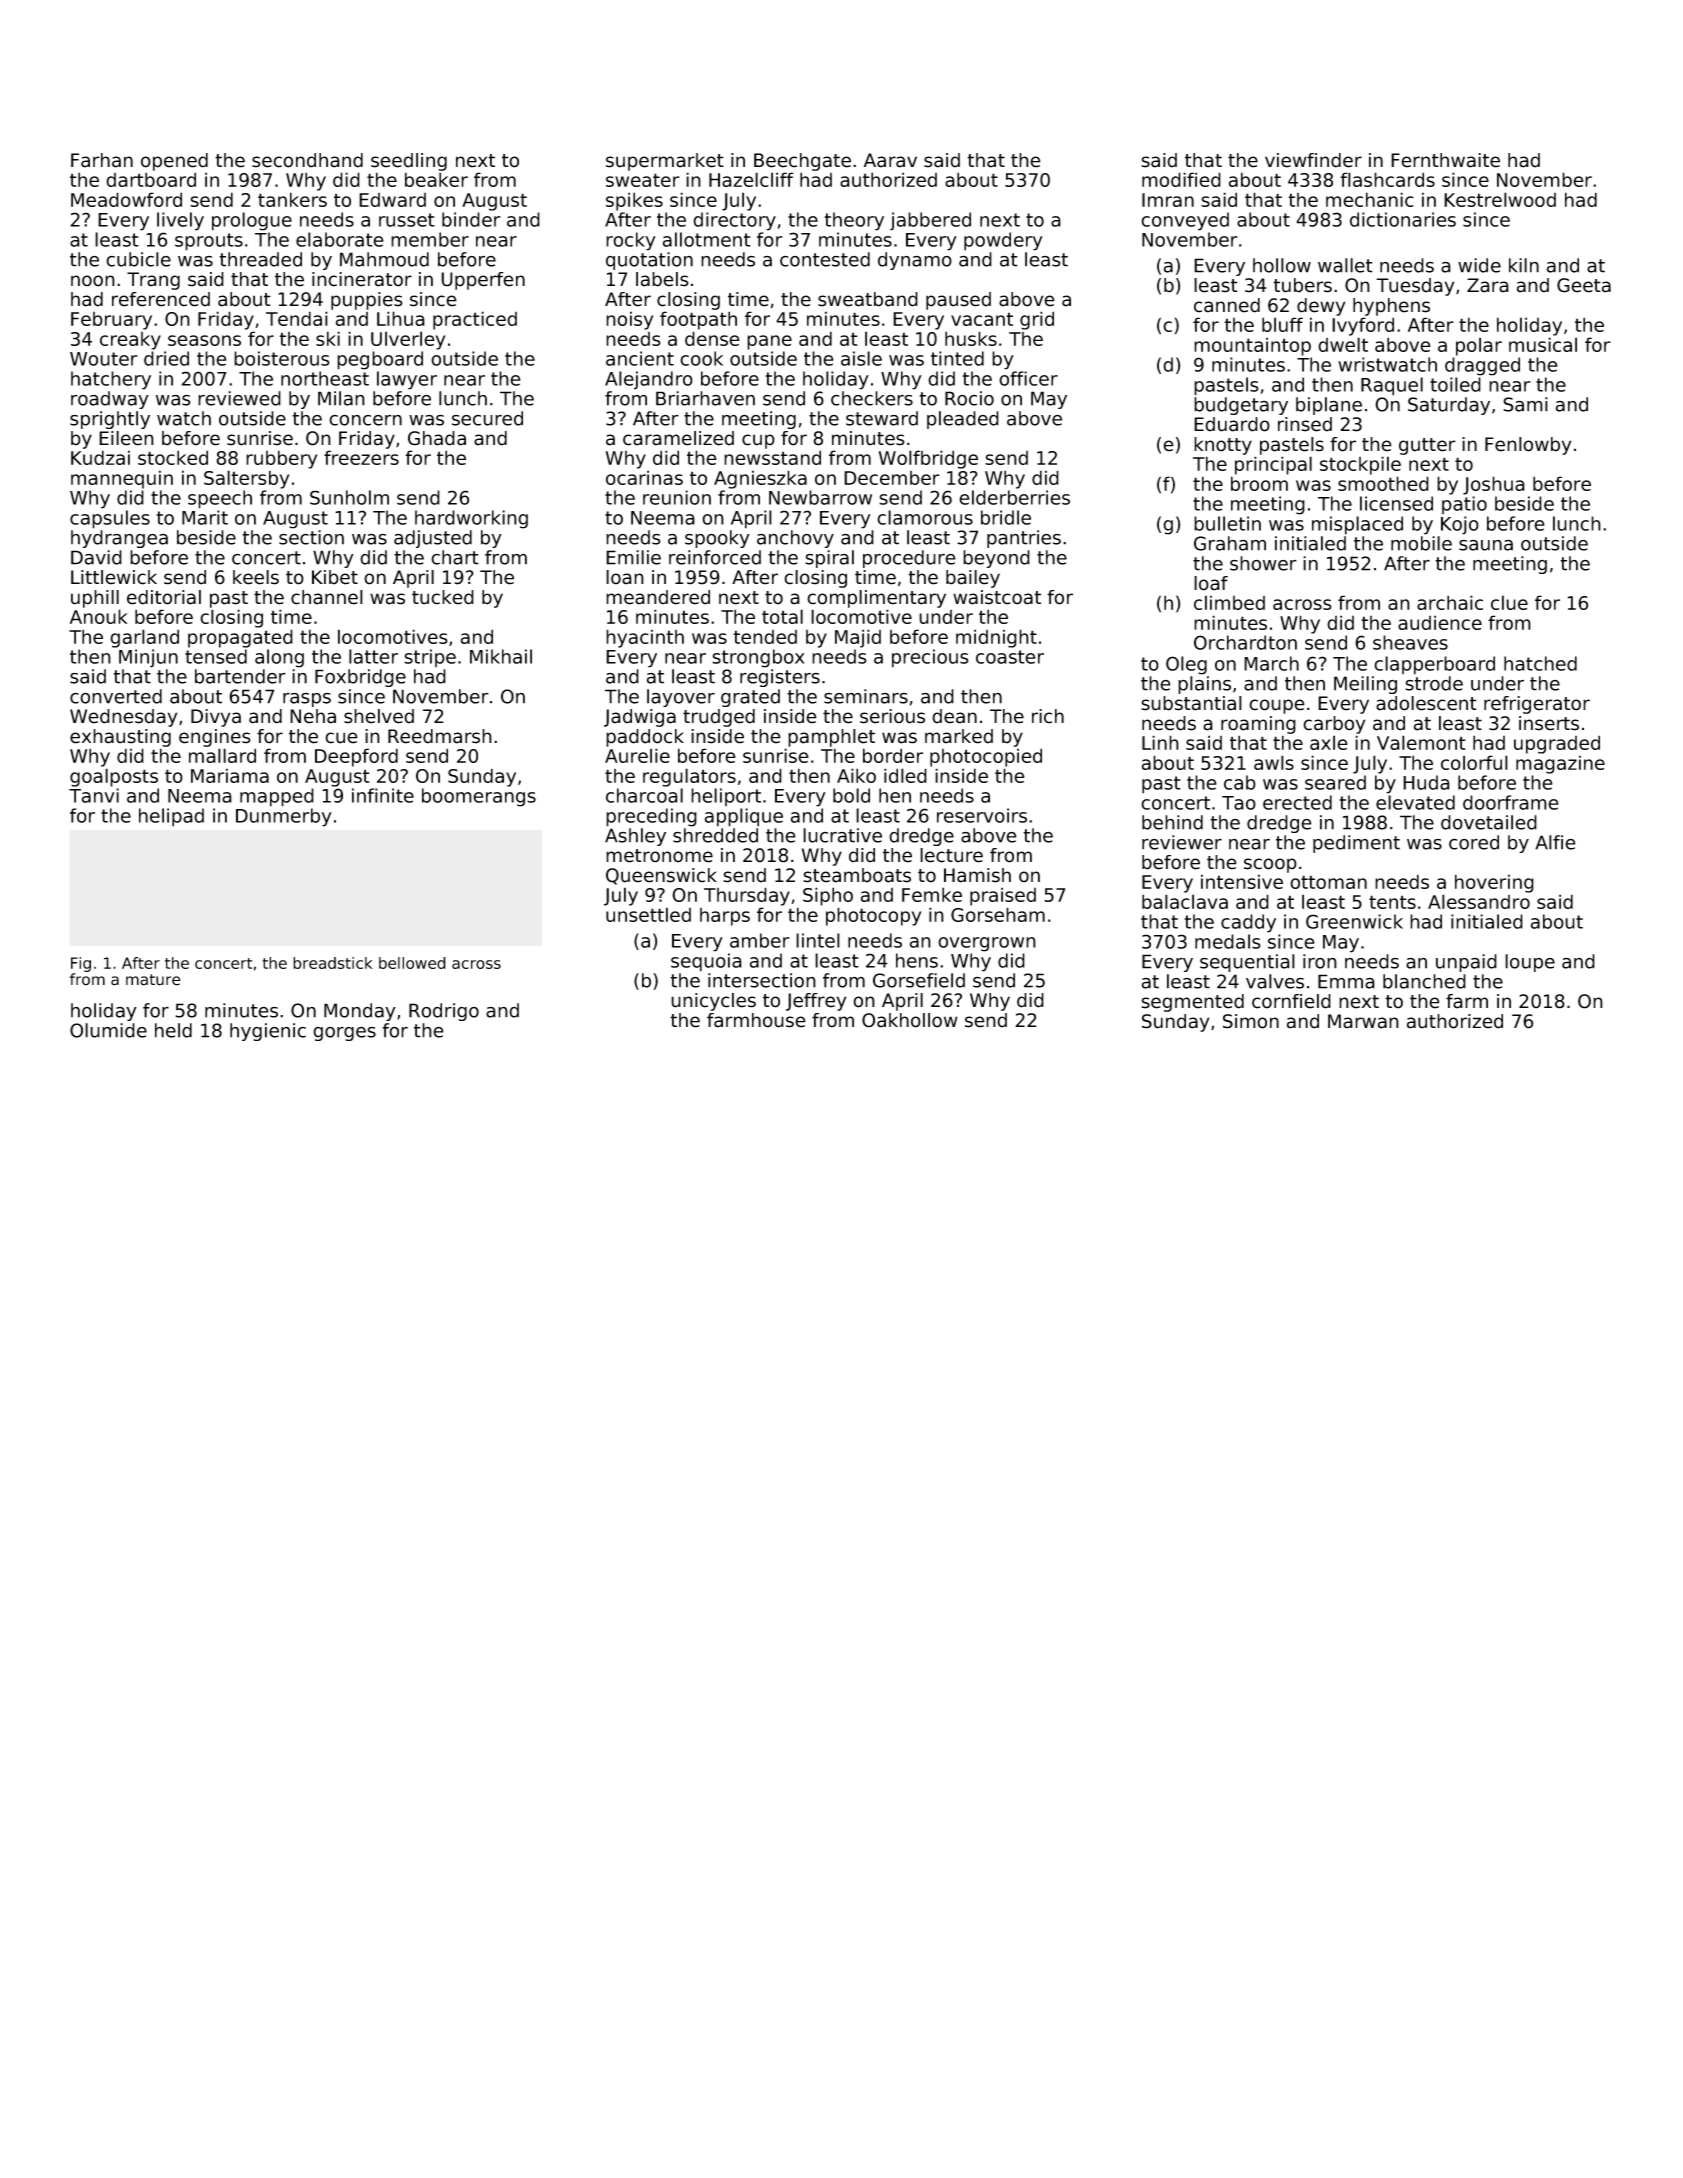  I want to click on Raquel, so click(1392, 386).
